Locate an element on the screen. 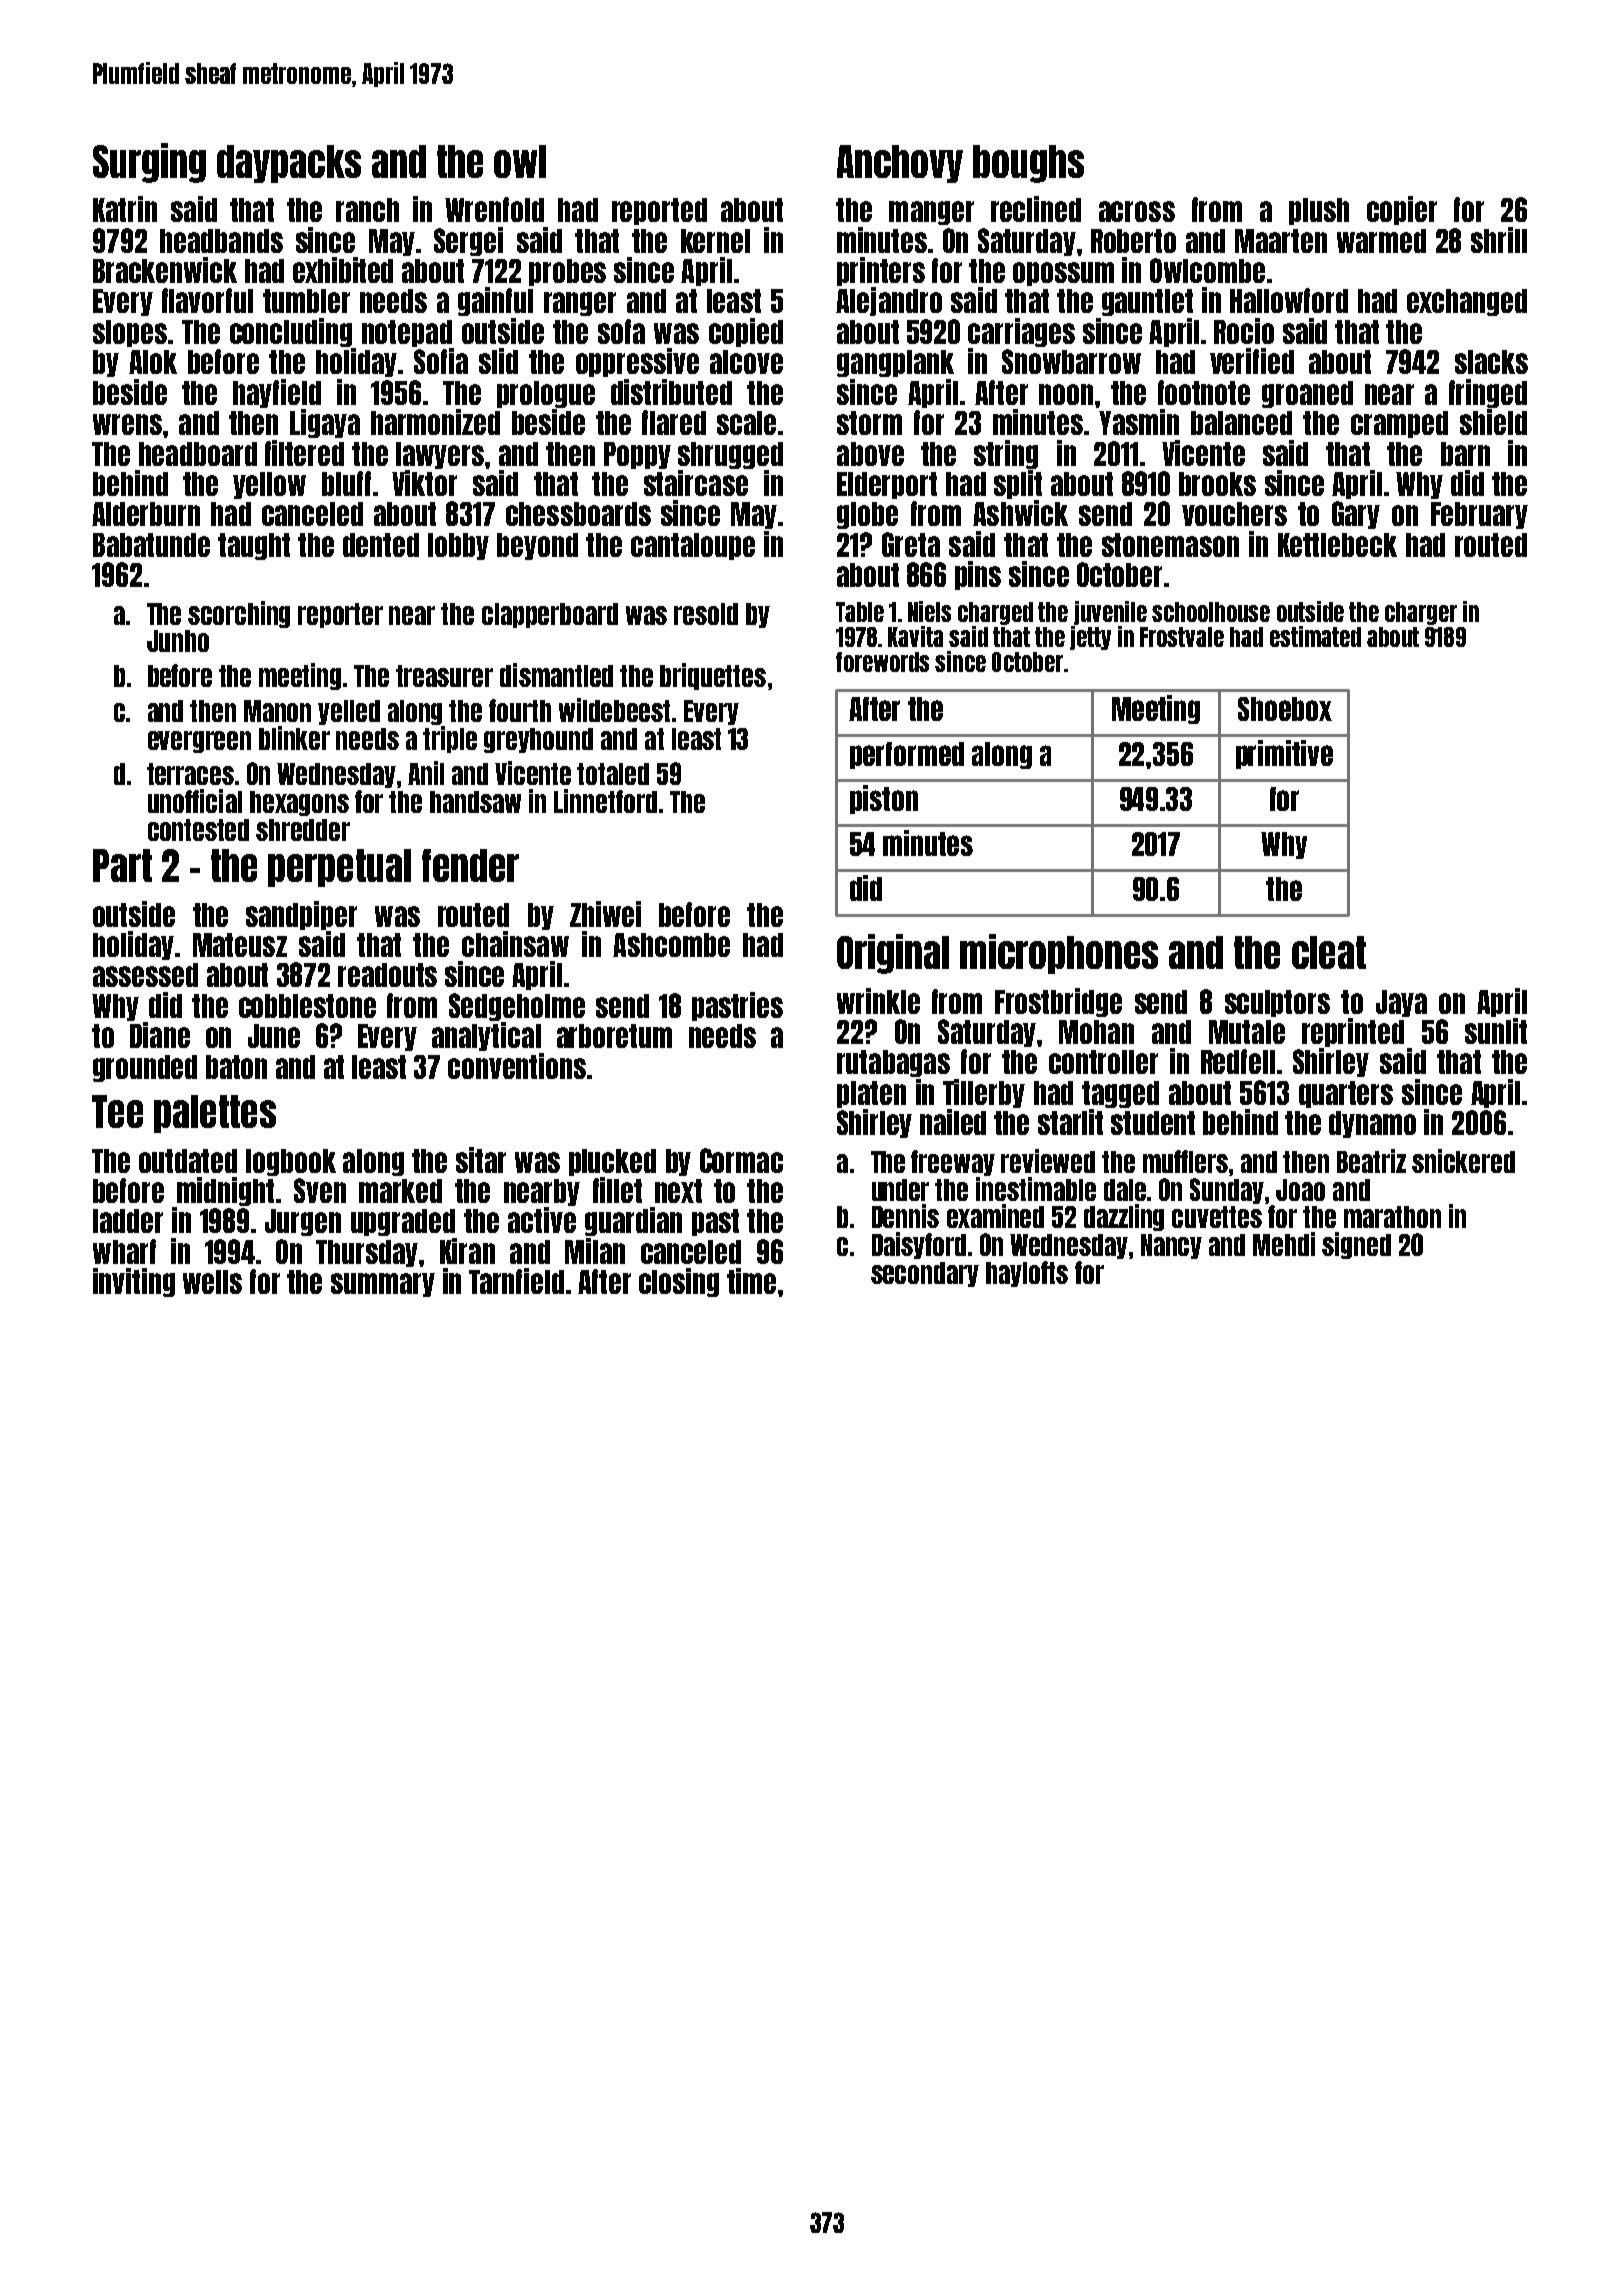  stonemason is located at coordinates (1170, 545).
